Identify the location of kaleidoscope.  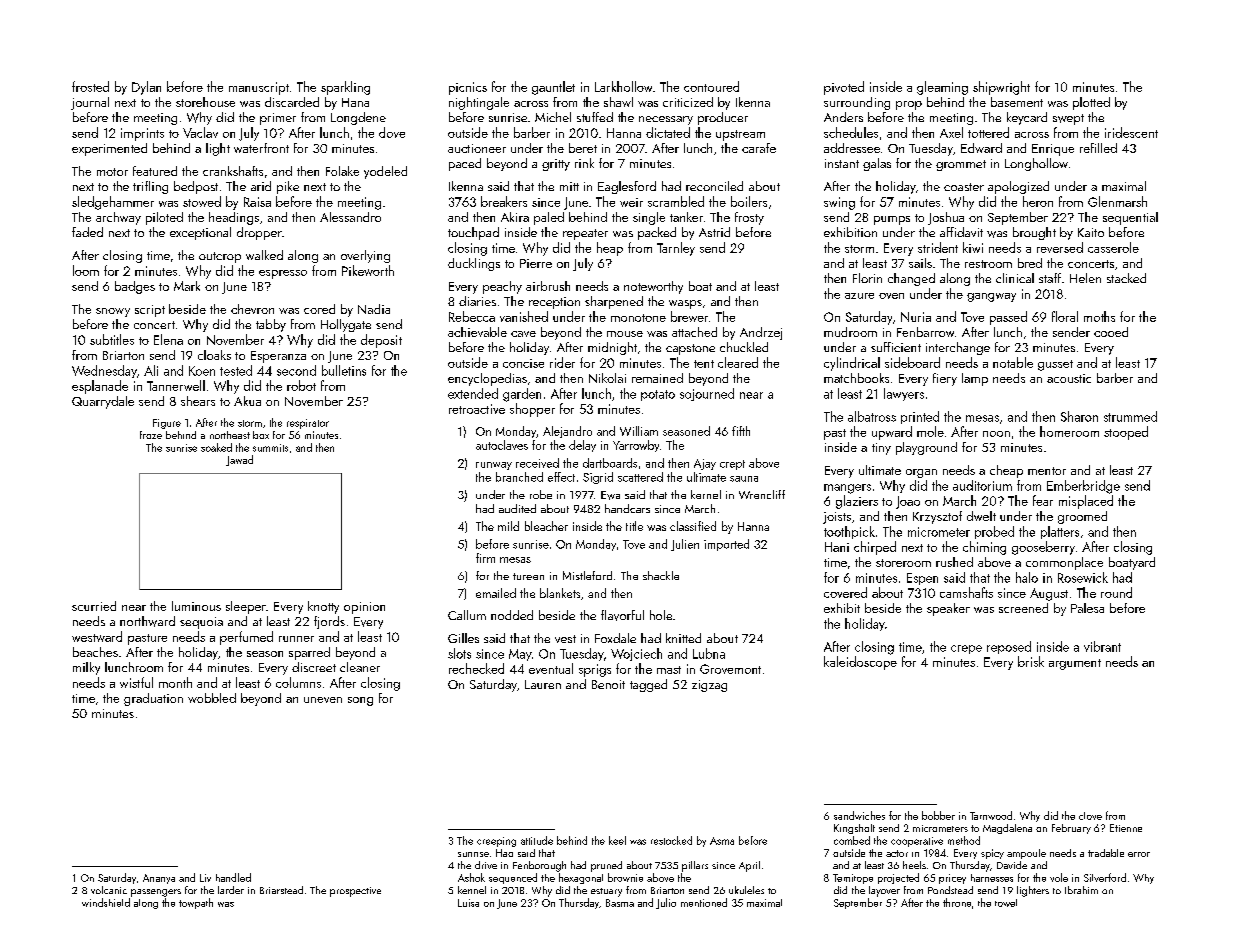
(860, 663).
